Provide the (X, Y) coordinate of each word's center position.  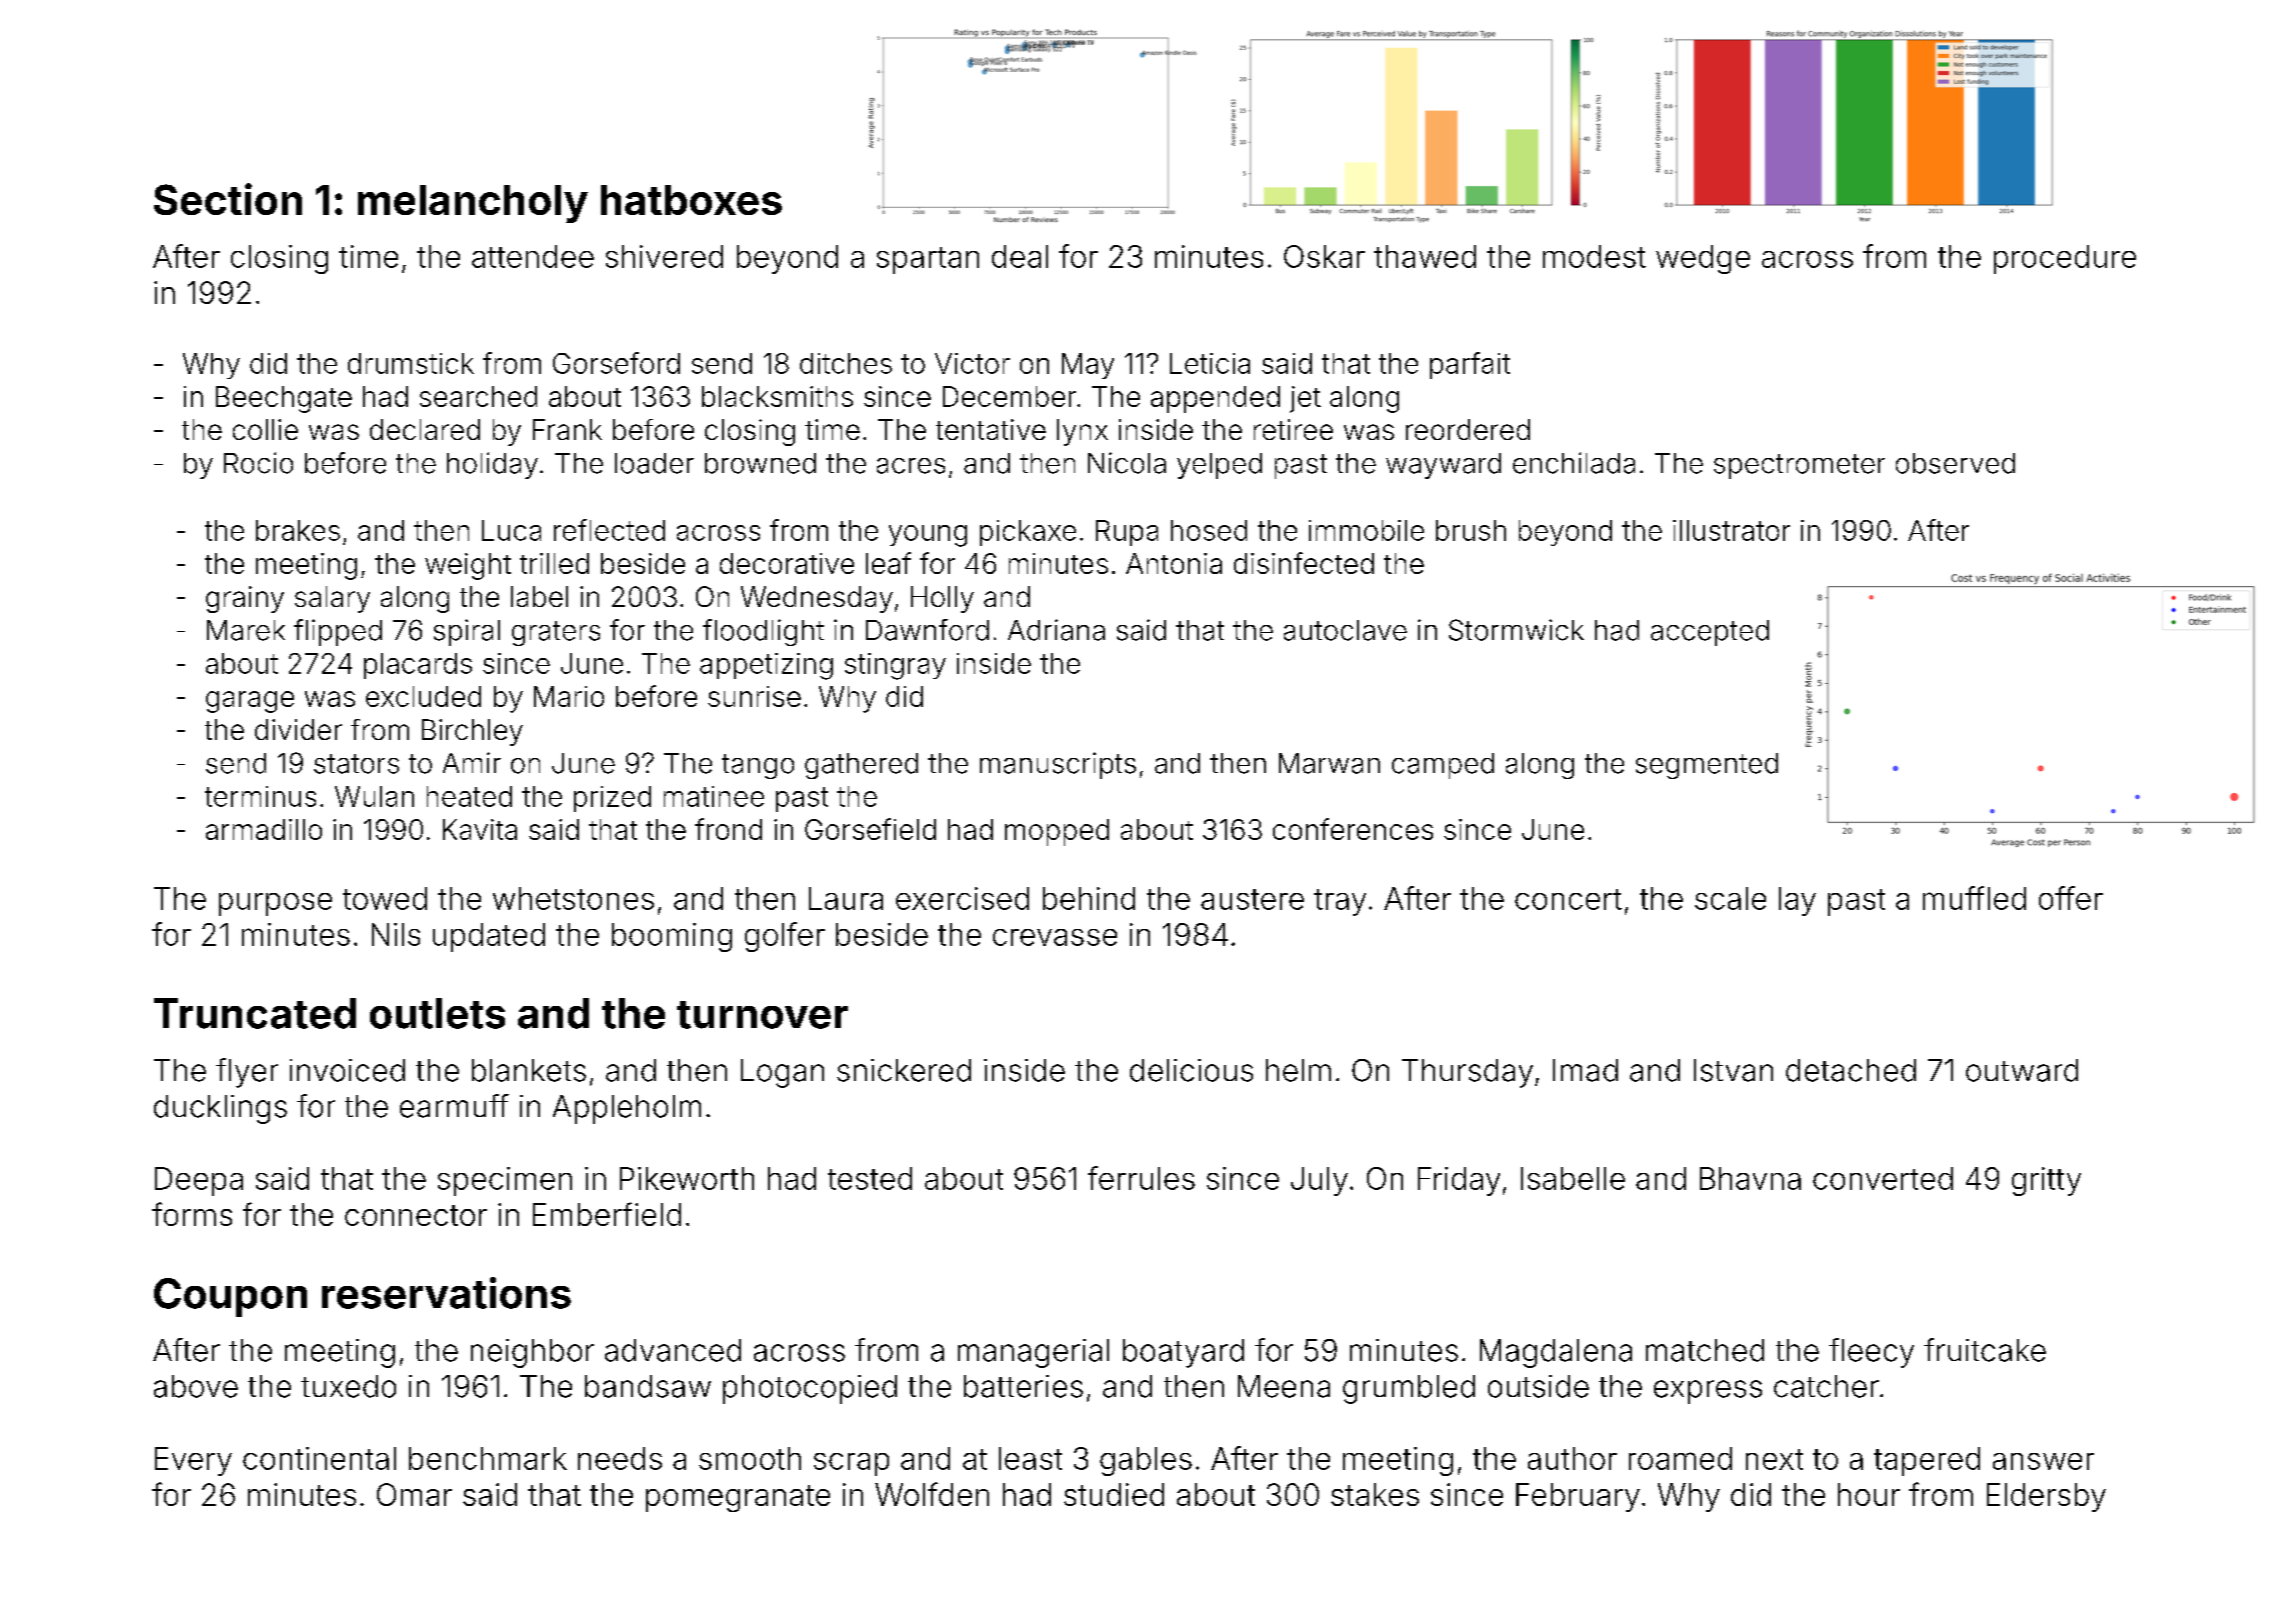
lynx (1082, 432)
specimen (505, 1181)
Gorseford (616, 363)
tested (870, 1178)
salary (332, 599)
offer (2071, 898)
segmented (1707, 766)
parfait (1470, 365)
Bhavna (1750, 1178)
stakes (1375, 1494)
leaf (888, 563)
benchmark (488, 1458)
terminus (260, 796)
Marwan (1329, 763)
